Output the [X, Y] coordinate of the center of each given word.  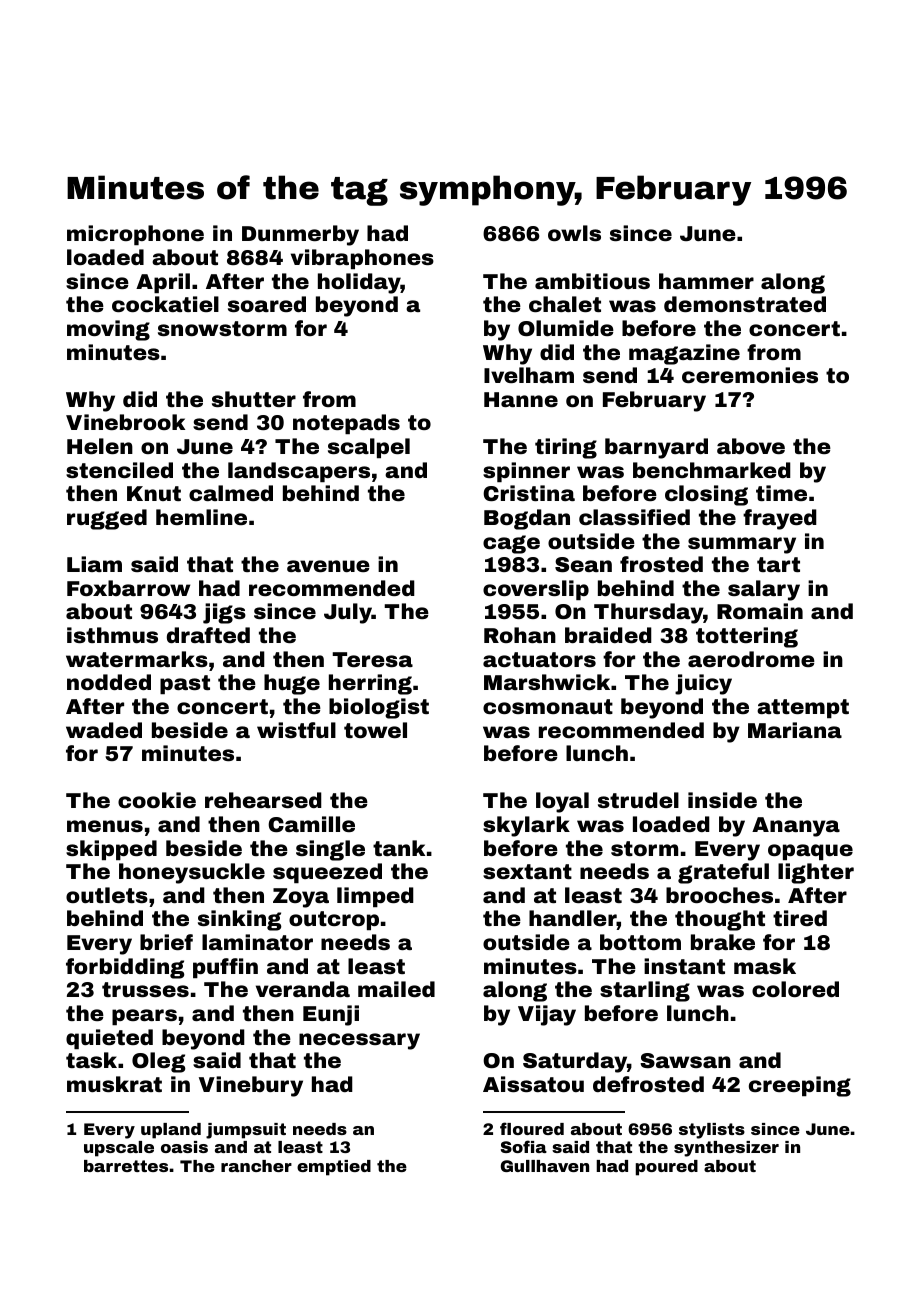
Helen [100, 446]
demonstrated [745, 304]
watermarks [137, 659]
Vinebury [251, 1086]
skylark [526, 826]
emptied [334, 1168]
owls [574, 233]
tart [778, 564]
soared [267, 304]
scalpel [369, 448]
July [348, 613]
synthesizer [726, 1149]
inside [722, 800]
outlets [107, 895]
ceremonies [750, 375]
